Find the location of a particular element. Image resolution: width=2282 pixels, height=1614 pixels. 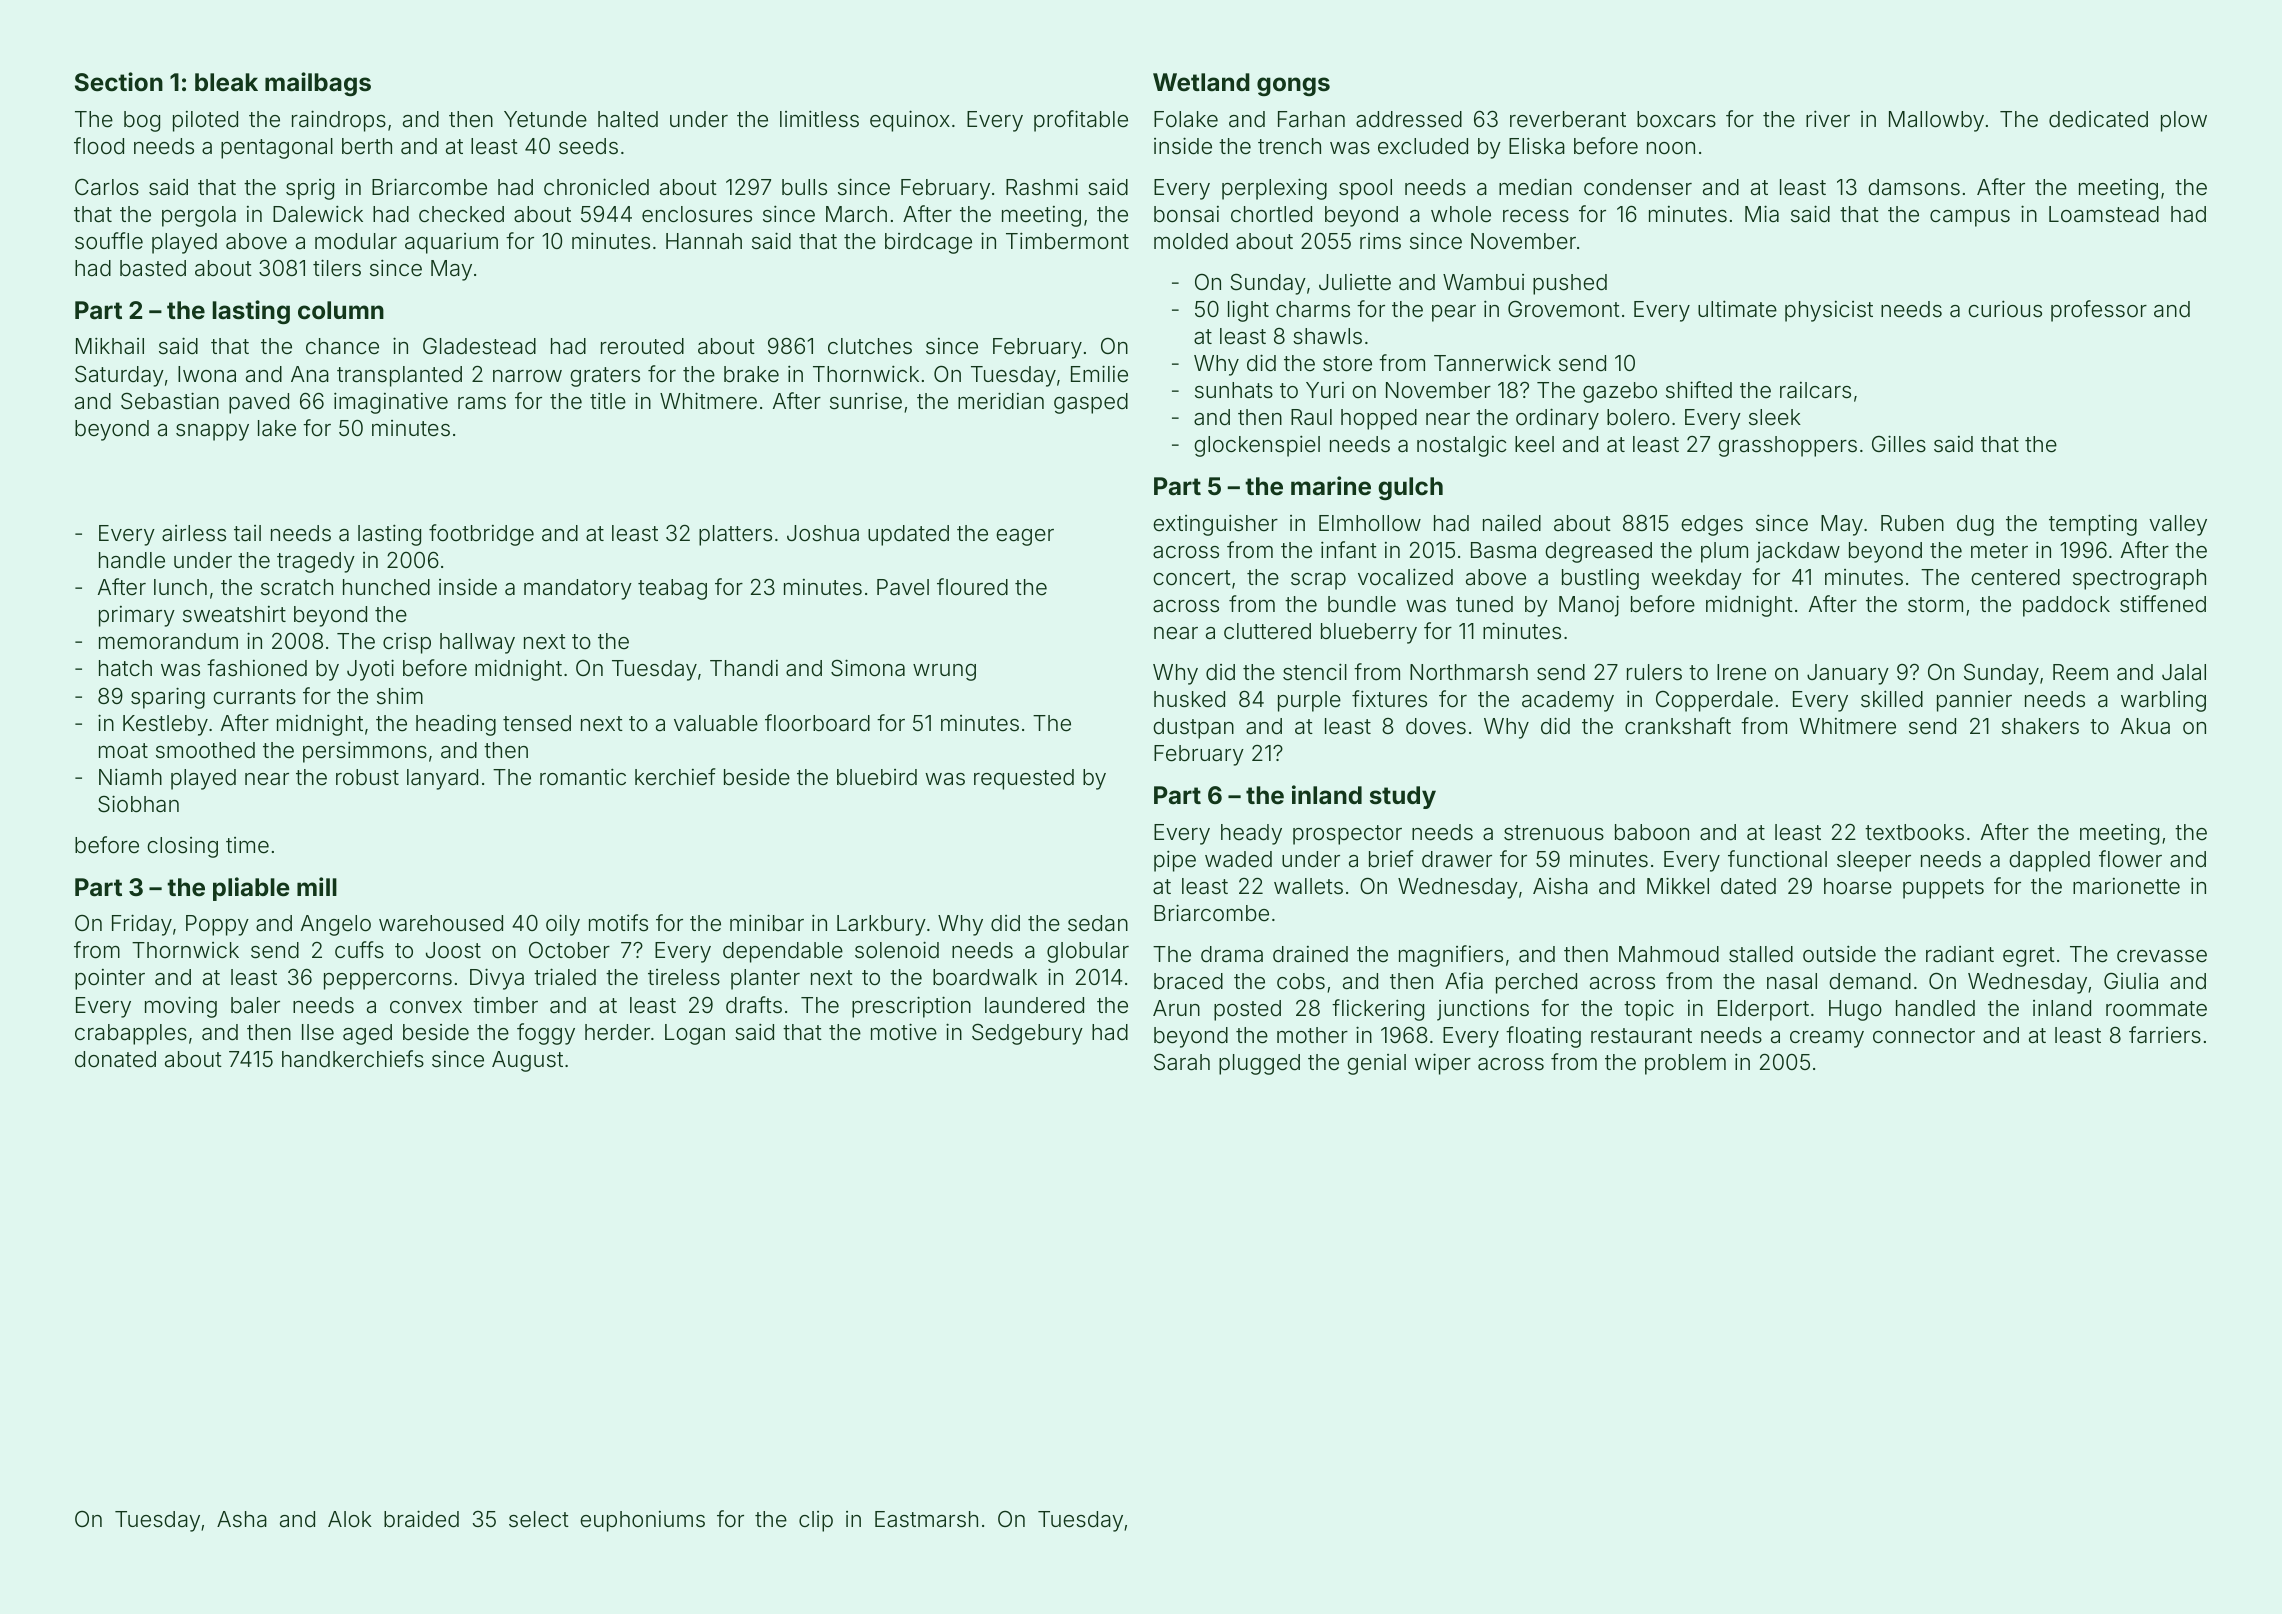

narrow is located at coordinates (527, 376).
